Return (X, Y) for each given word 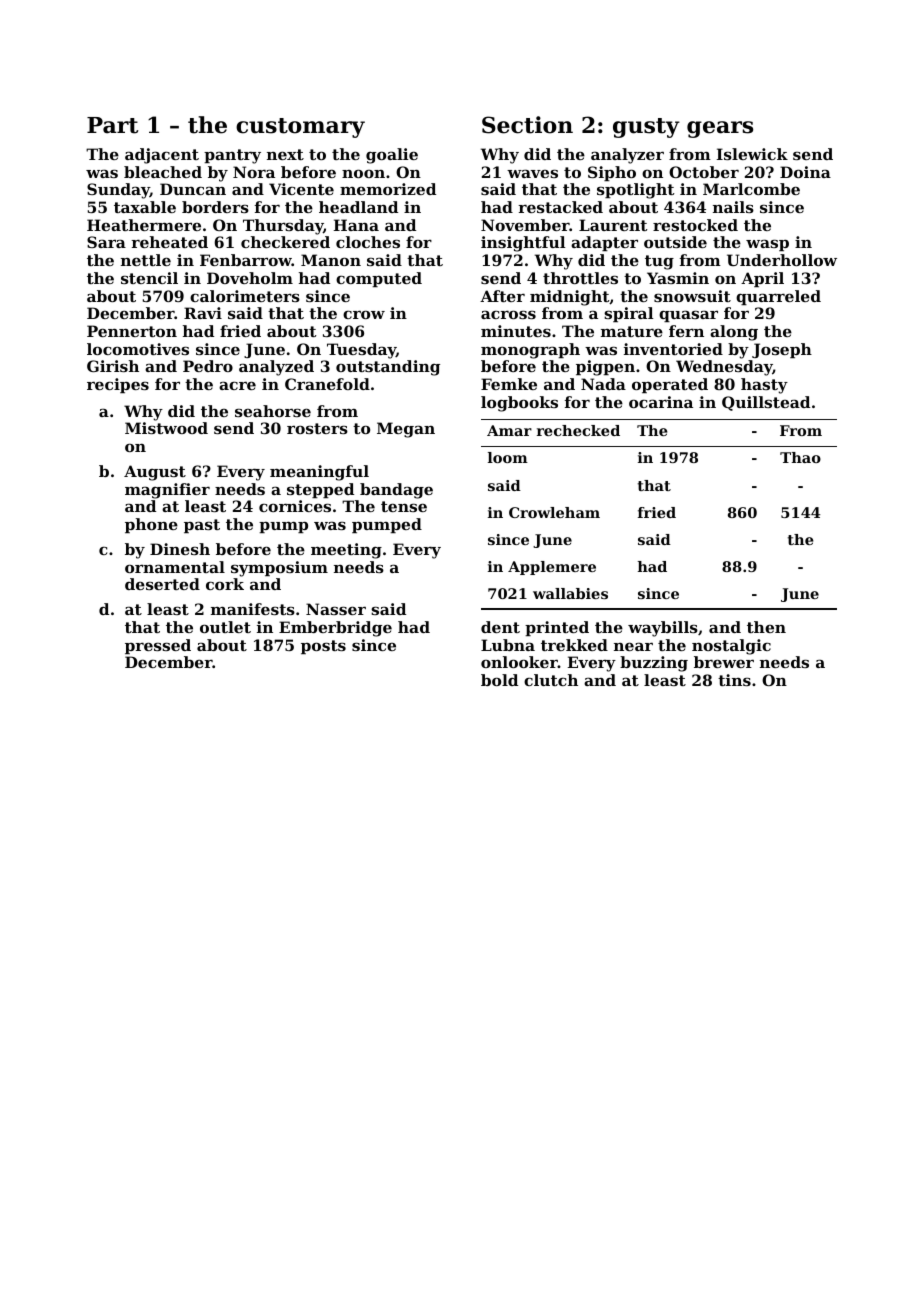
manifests (253, 609)
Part (112, 125)
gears (720, 129)
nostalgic (731, 647)
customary (300, 128)
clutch (551, 680)
